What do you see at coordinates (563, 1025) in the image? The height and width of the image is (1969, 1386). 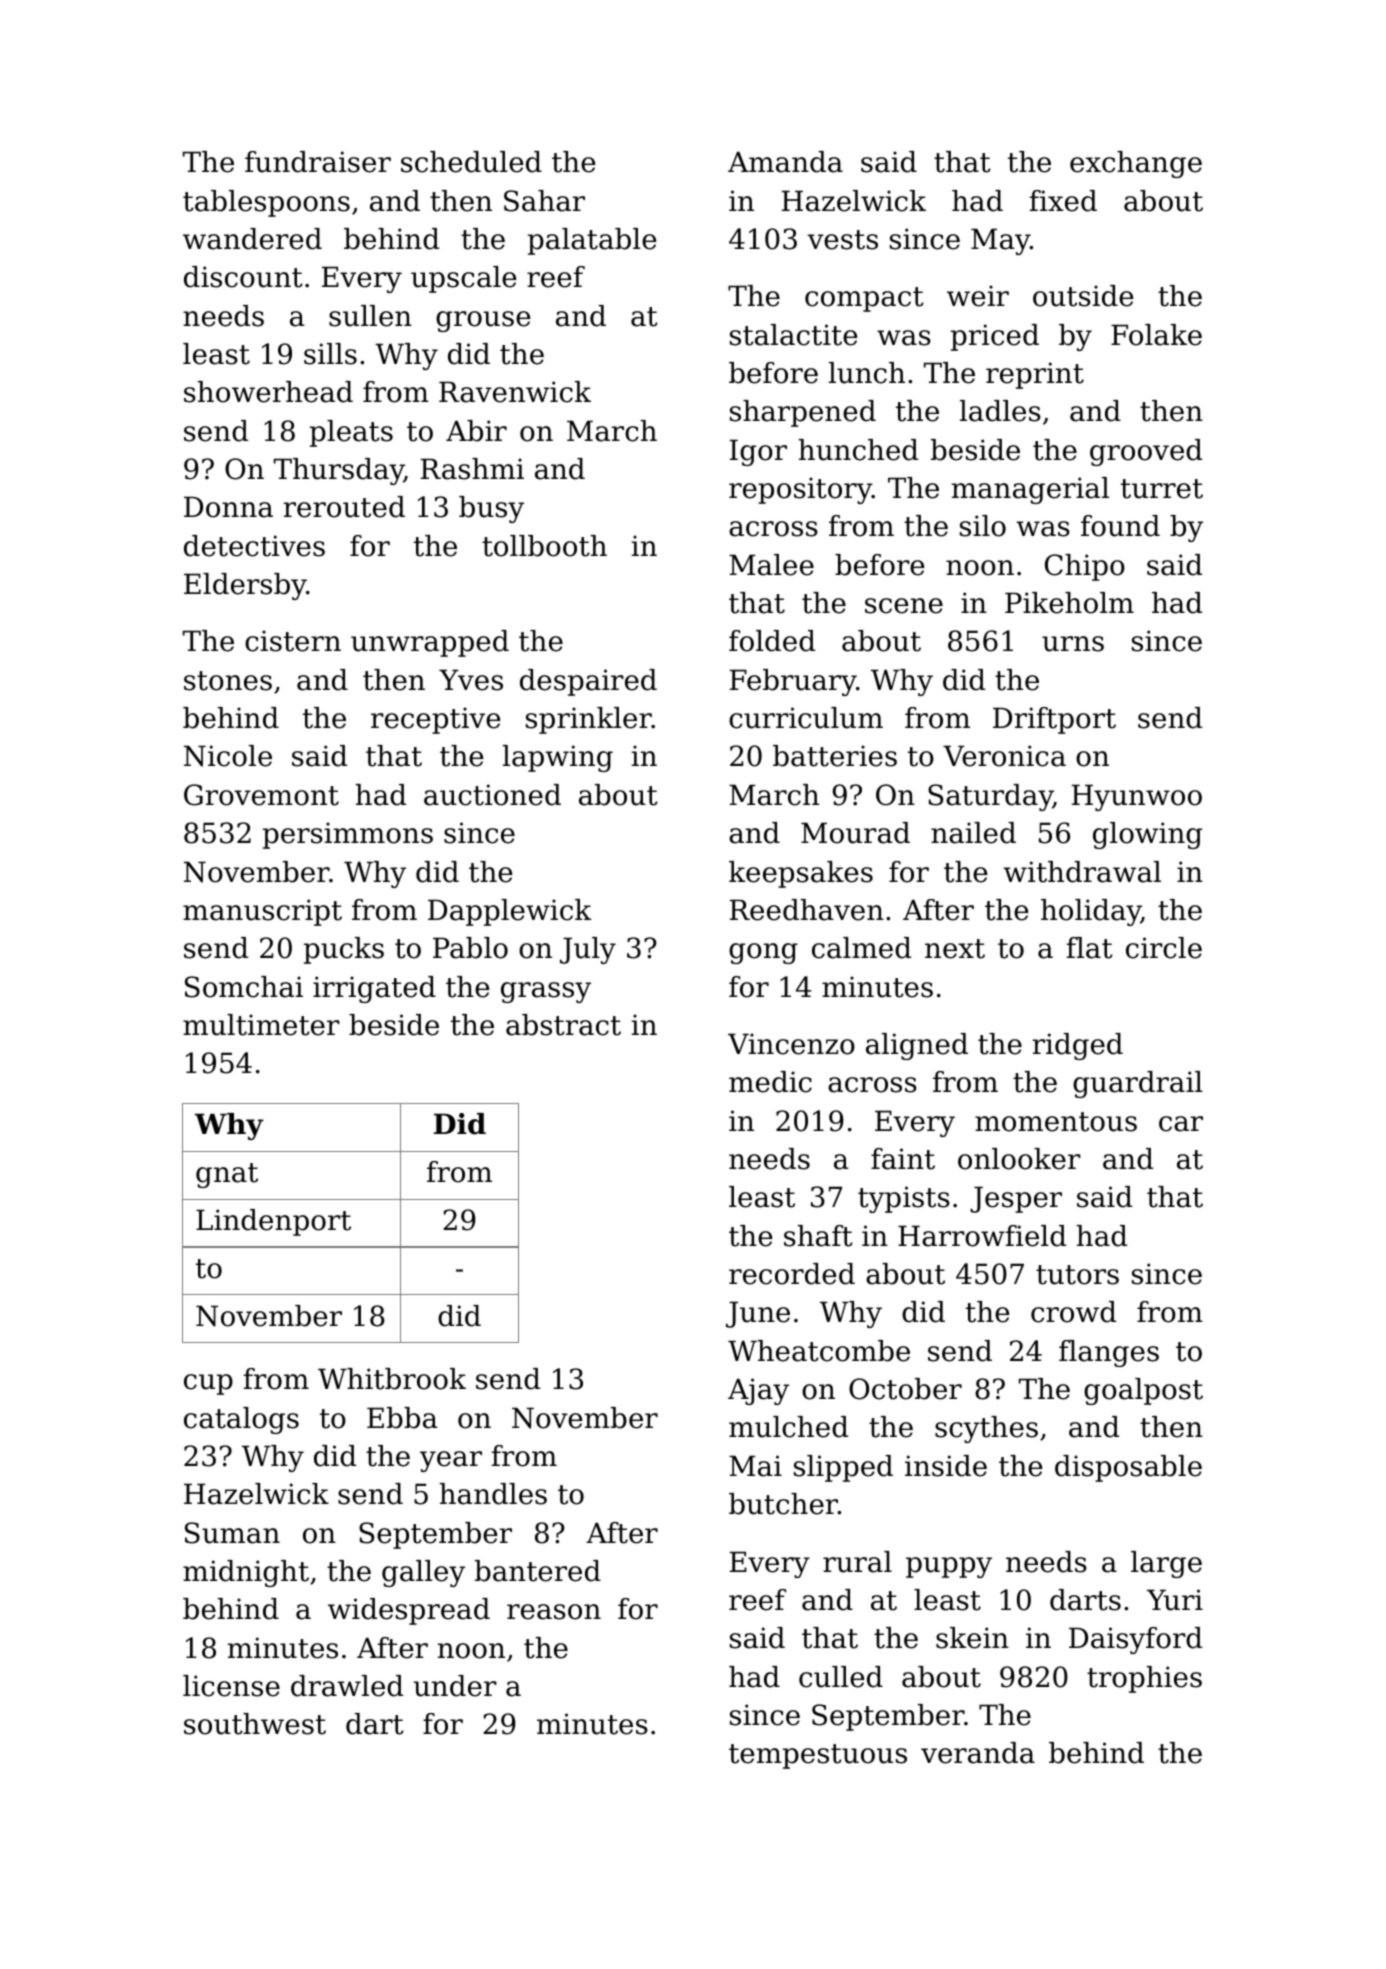 I see `abstract` at bounding box center [563, 1025].
